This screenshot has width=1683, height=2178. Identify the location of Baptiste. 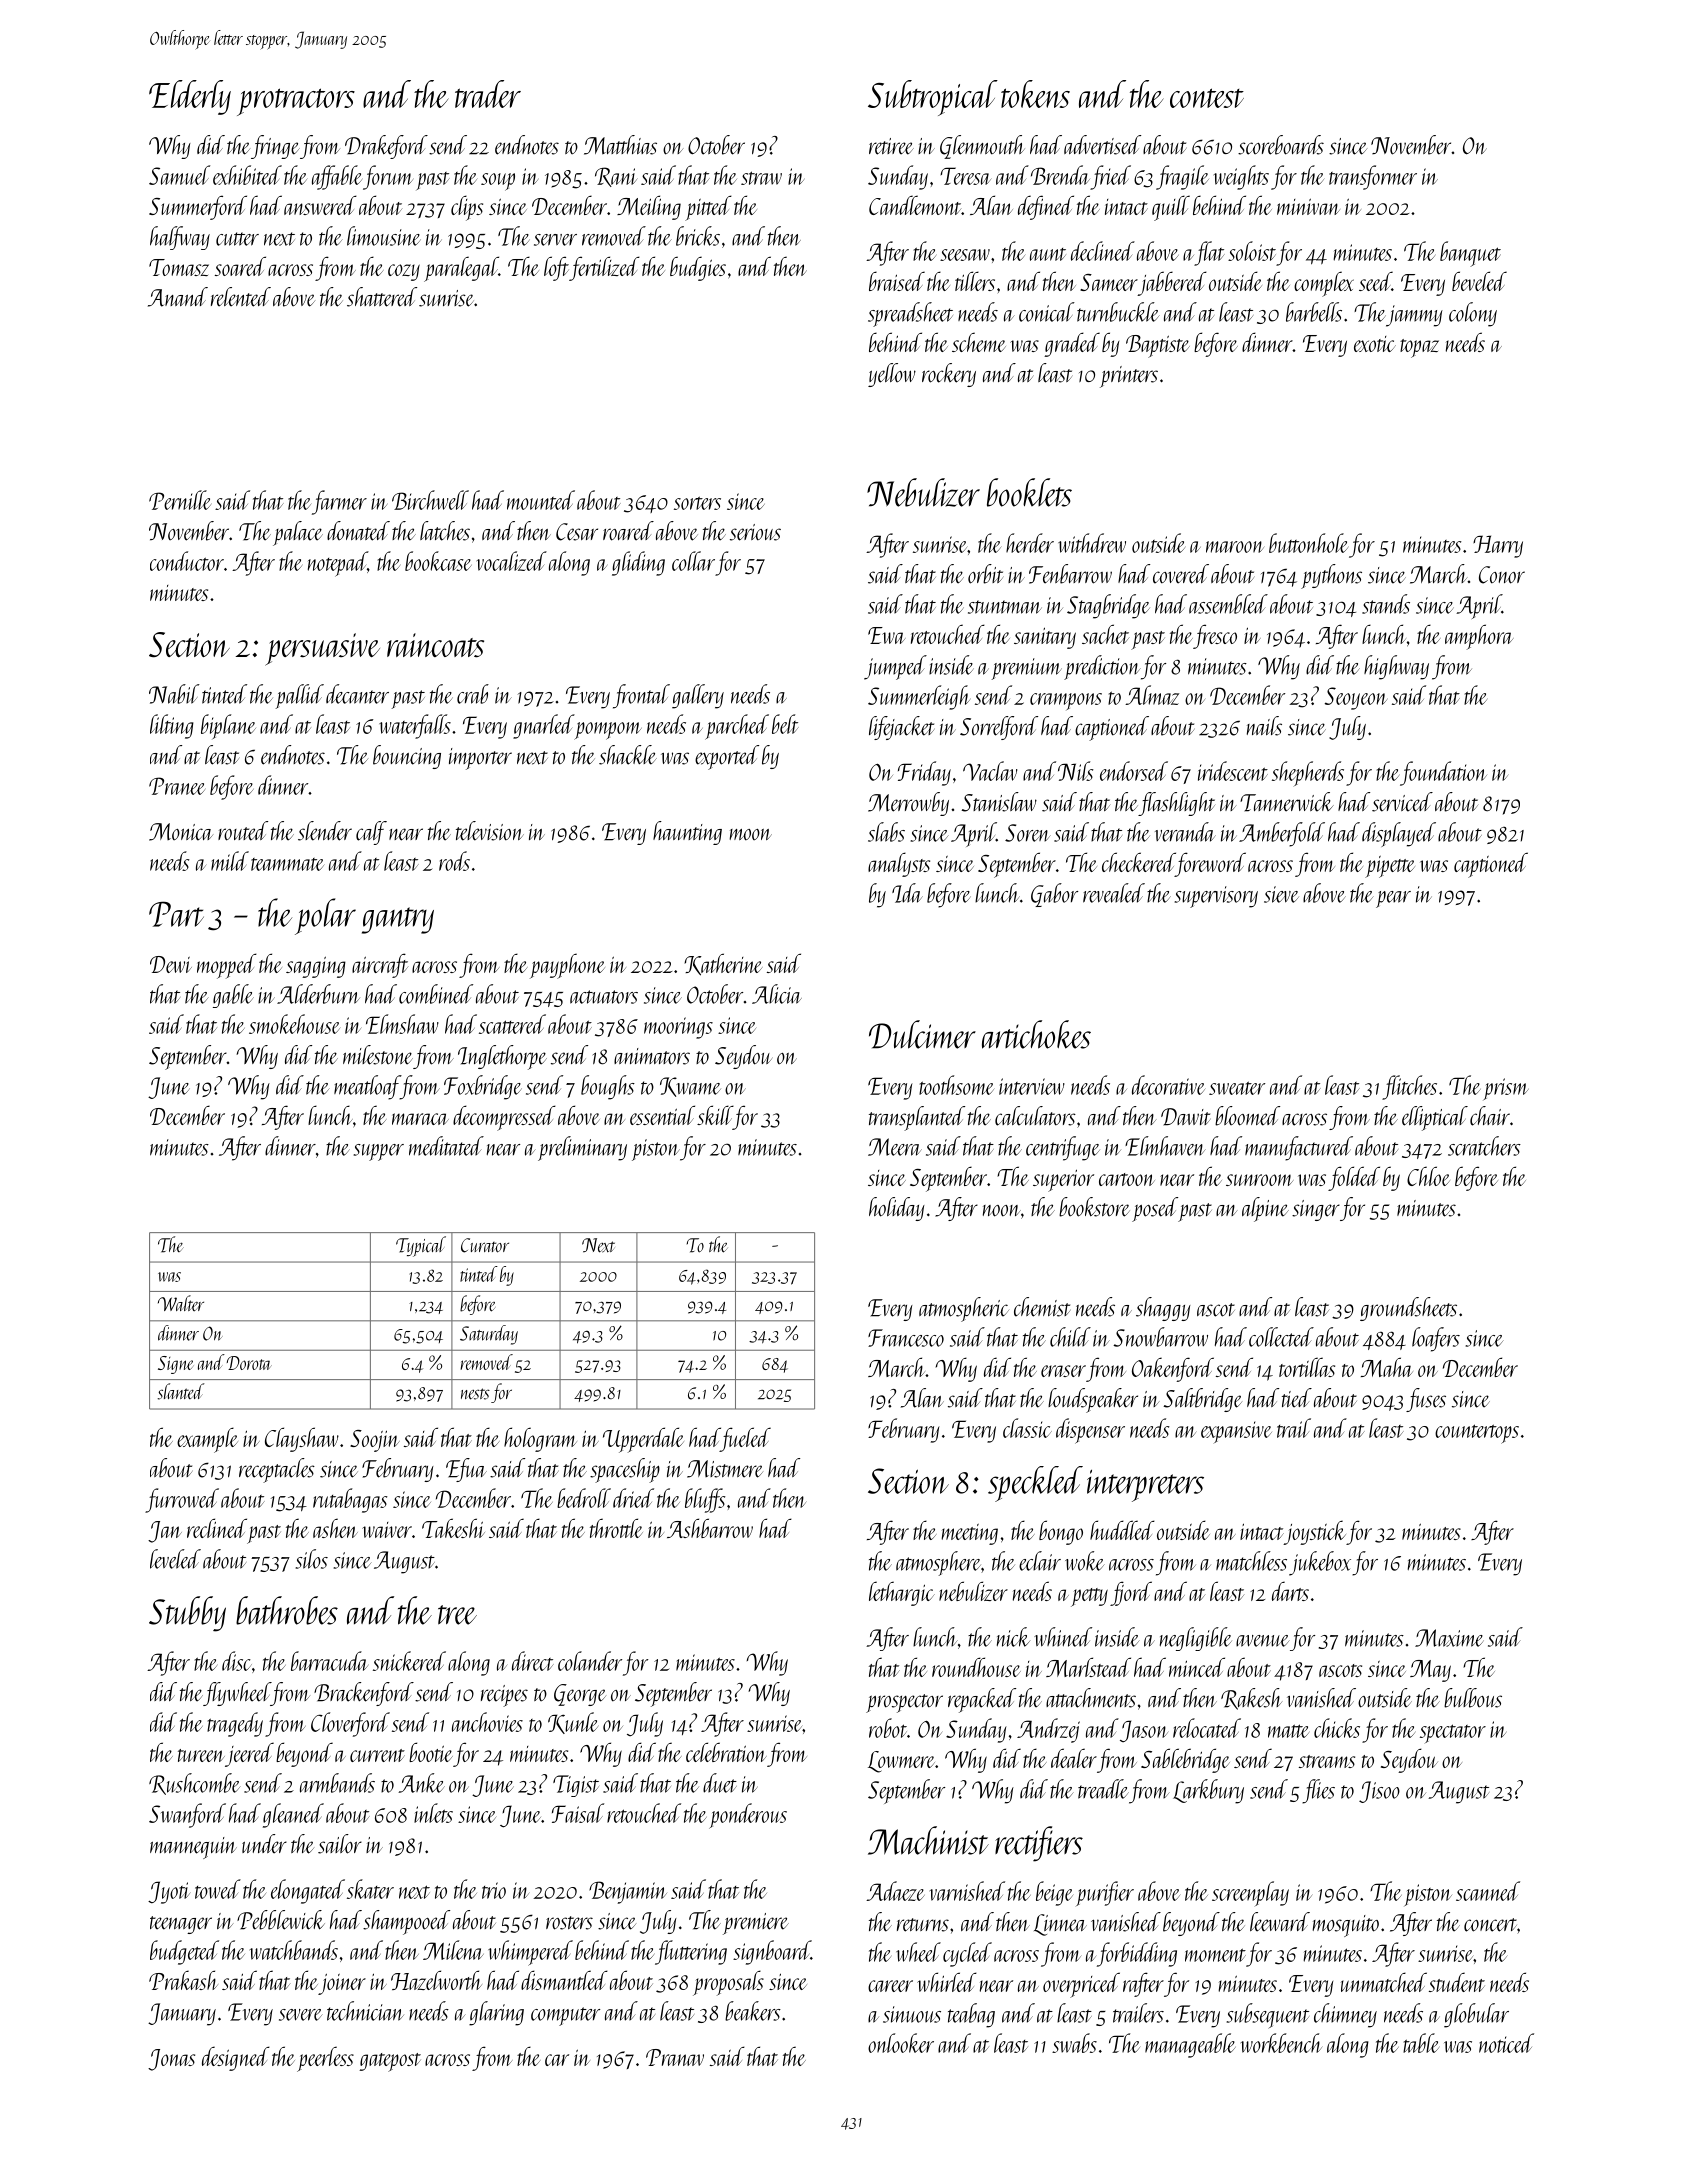
(1158, 346).
